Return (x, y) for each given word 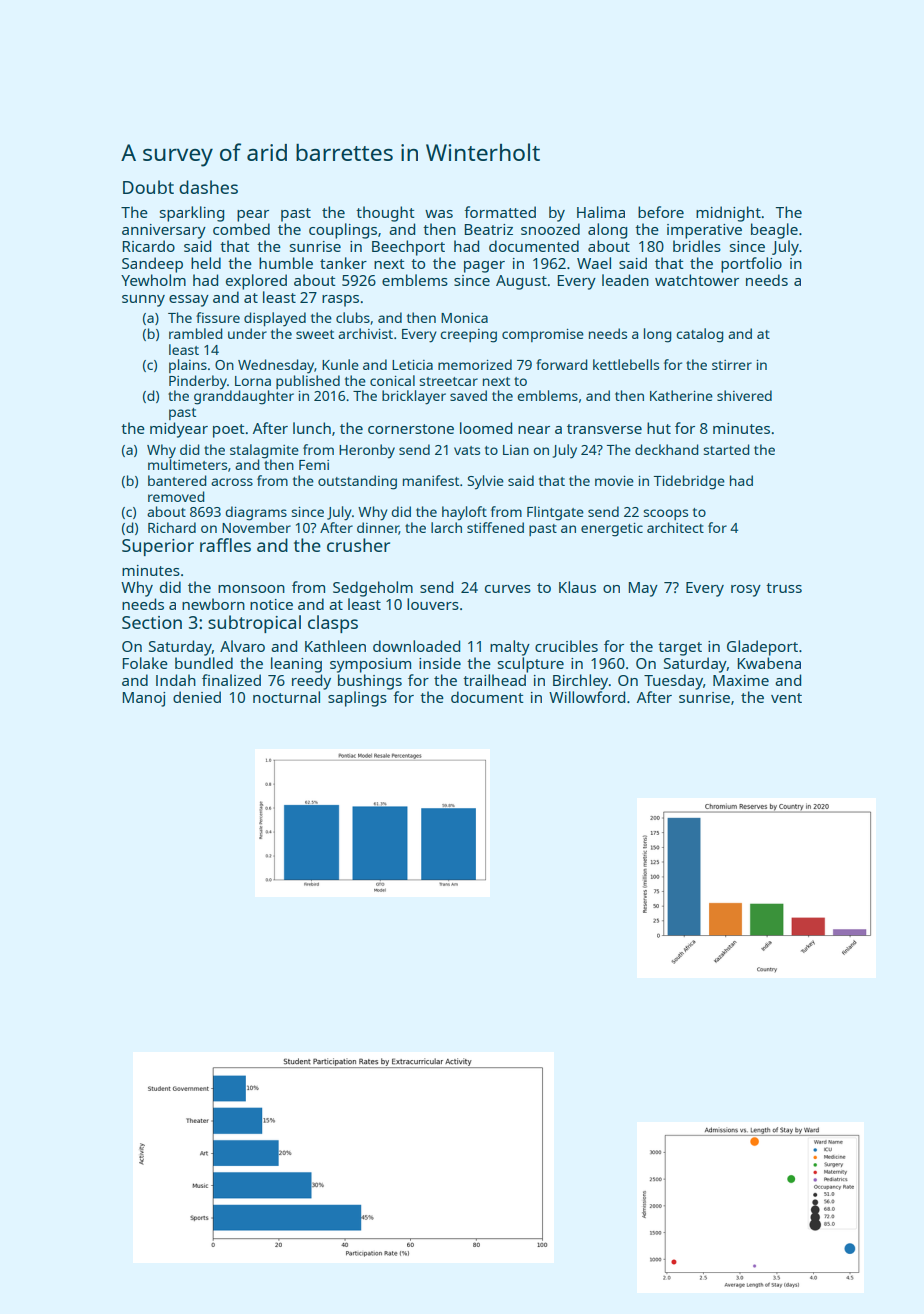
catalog (700, 335)
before (661, 212)
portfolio (751, 265)
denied (197, 697)
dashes (208, 187)
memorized (475, 364)
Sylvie (486, 482)
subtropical (254, 624)
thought (385, 214)
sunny (143, 301)
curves (508, 589)
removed (176, 496)
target (680, 649)
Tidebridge (689, 482)
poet (229, 431)
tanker (343, 263)
